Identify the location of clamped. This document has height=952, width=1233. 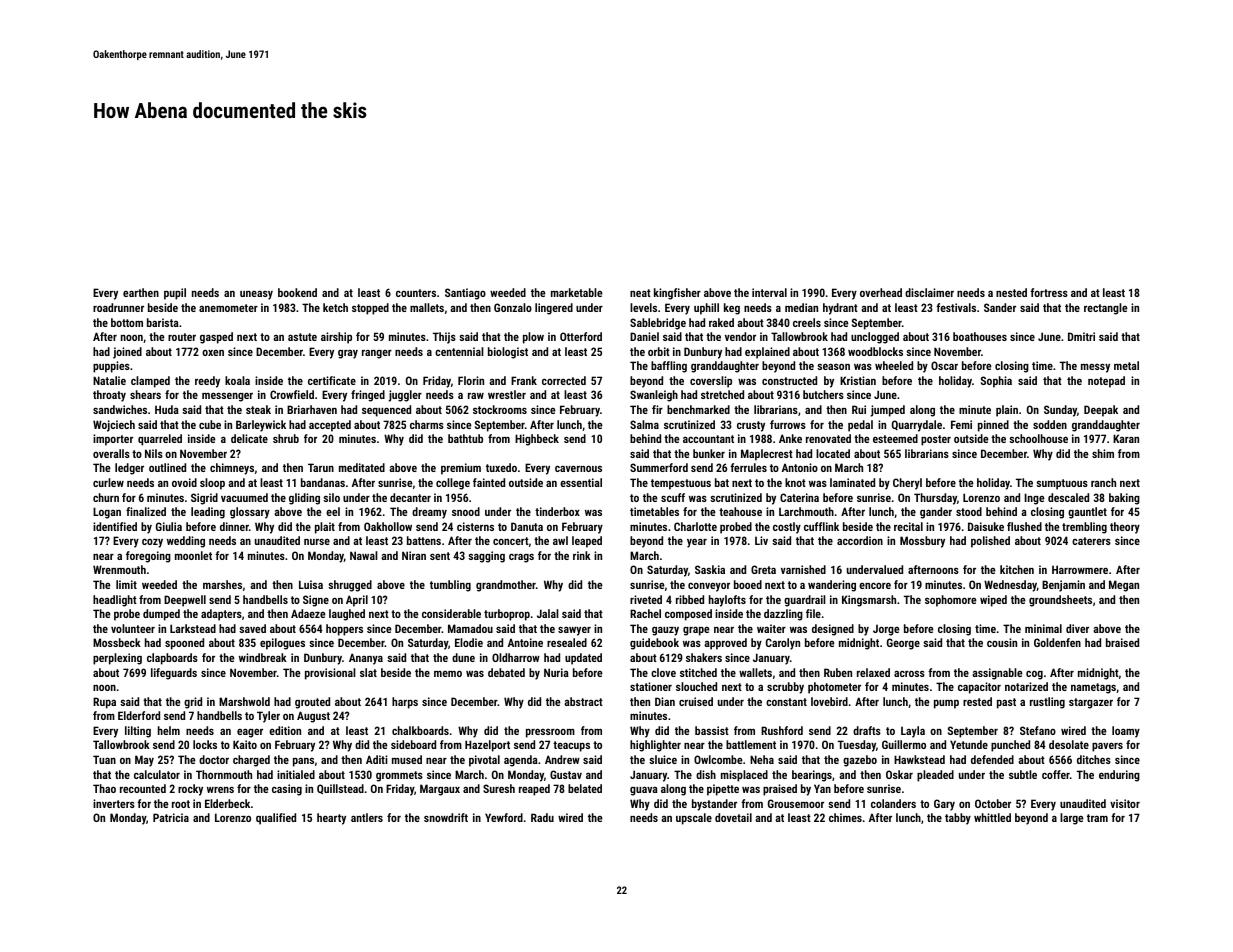
(150, 382).
